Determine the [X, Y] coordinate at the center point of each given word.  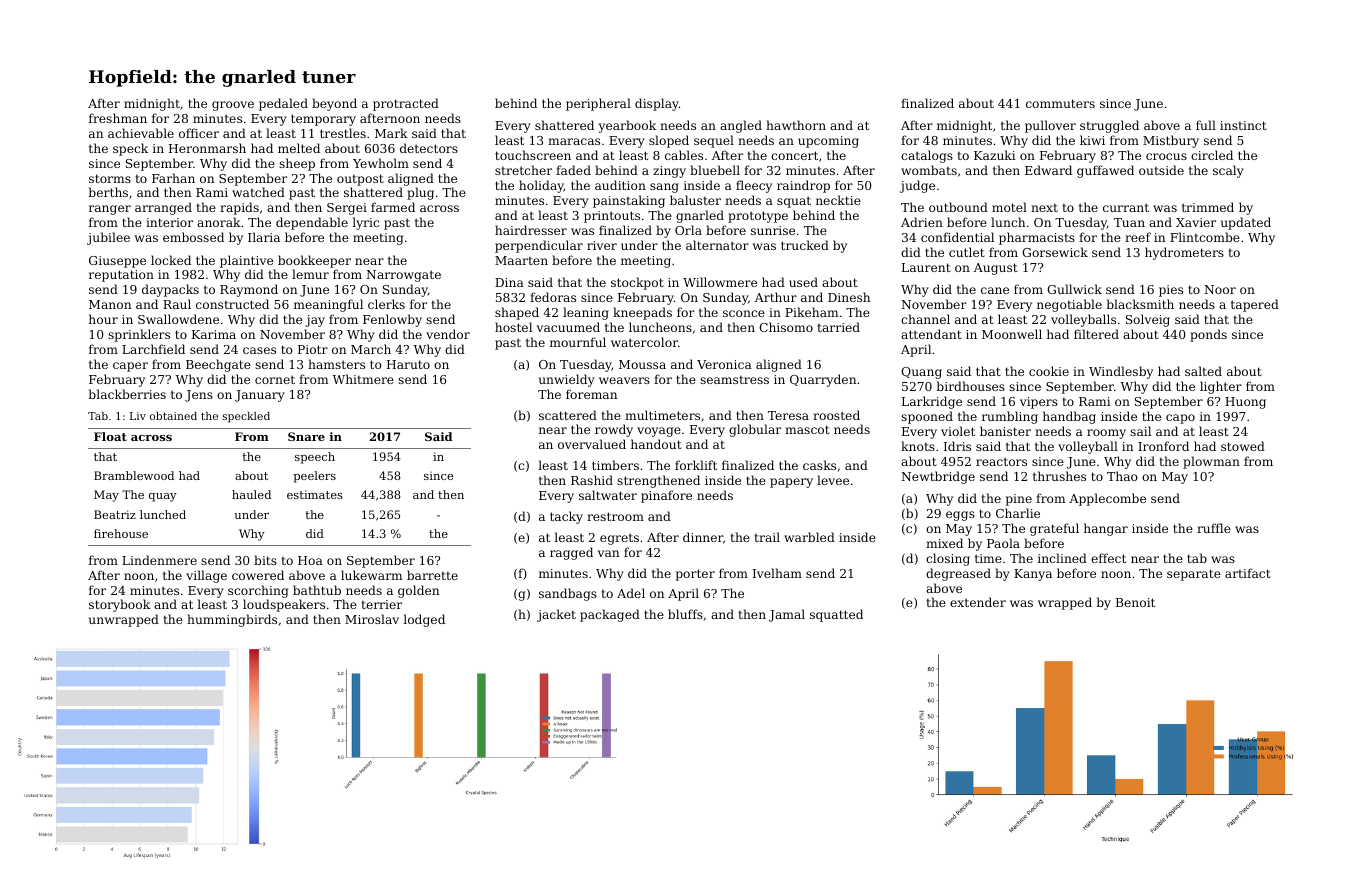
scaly [1228, 171]
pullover [1050, 126]
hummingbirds [232, 620]
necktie [838, 200]
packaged [610, 615]
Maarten [521, 260]
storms [110, 178]
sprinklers [139, 335]
